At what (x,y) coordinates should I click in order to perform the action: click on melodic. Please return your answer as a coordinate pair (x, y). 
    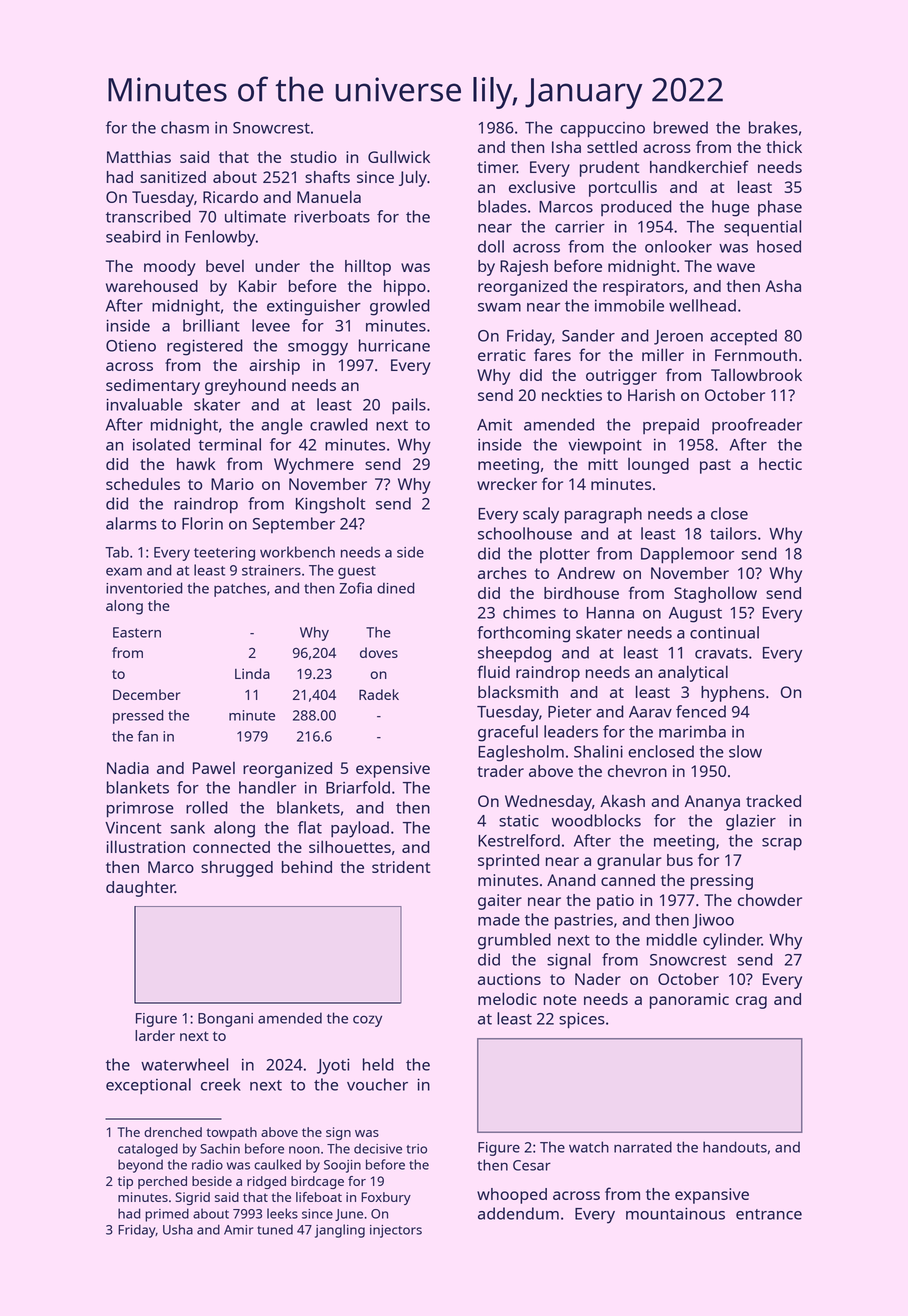
    Looking at the image, I should click on (507, 998).
